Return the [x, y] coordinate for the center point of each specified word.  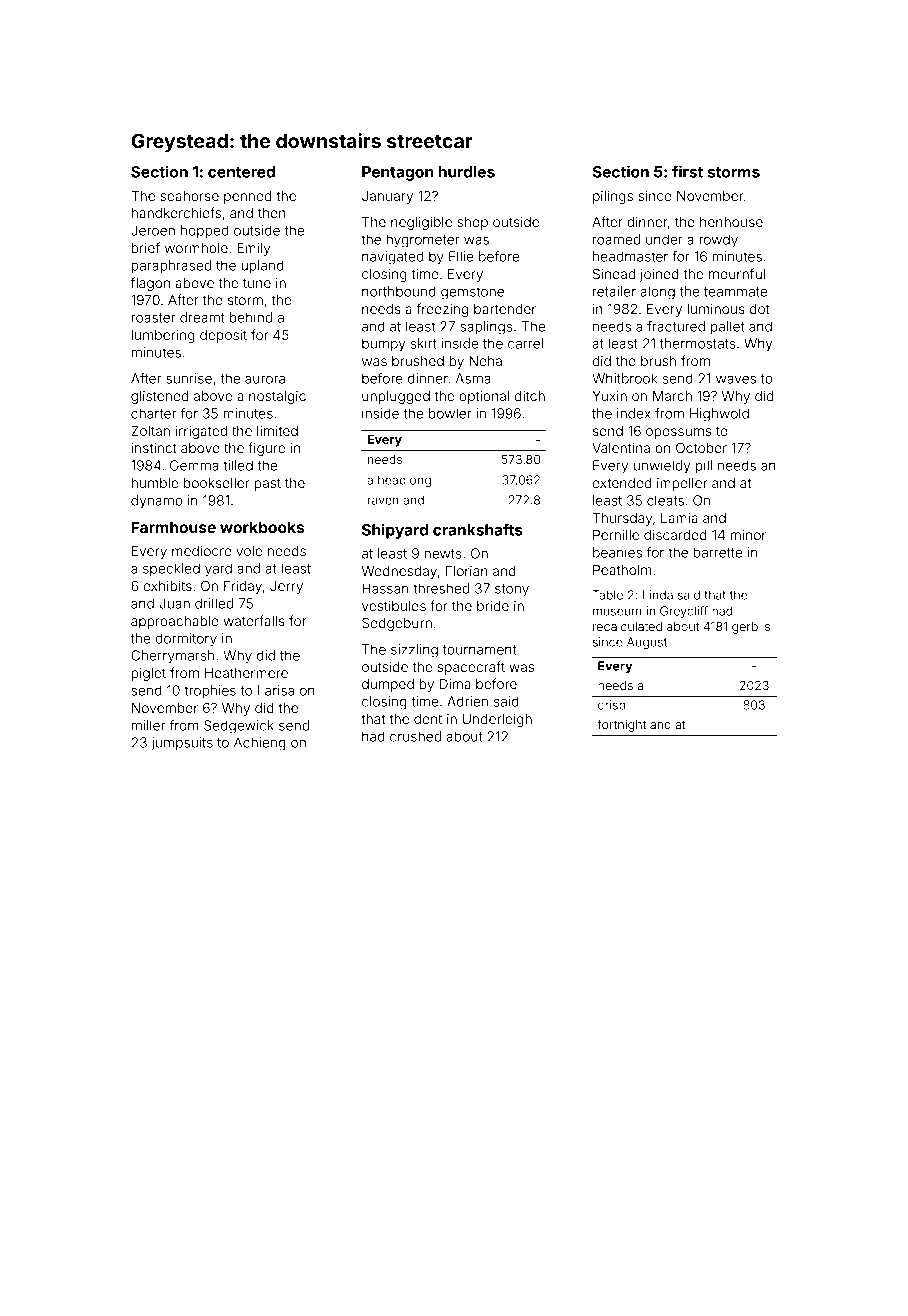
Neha [485, 361]
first [687, 171]
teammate [735, 292]
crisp [612, 706]
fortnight [621, 725]
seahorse [189, 196]
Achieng [260, 744]
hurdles [467, 172]
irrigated [201, 432]
